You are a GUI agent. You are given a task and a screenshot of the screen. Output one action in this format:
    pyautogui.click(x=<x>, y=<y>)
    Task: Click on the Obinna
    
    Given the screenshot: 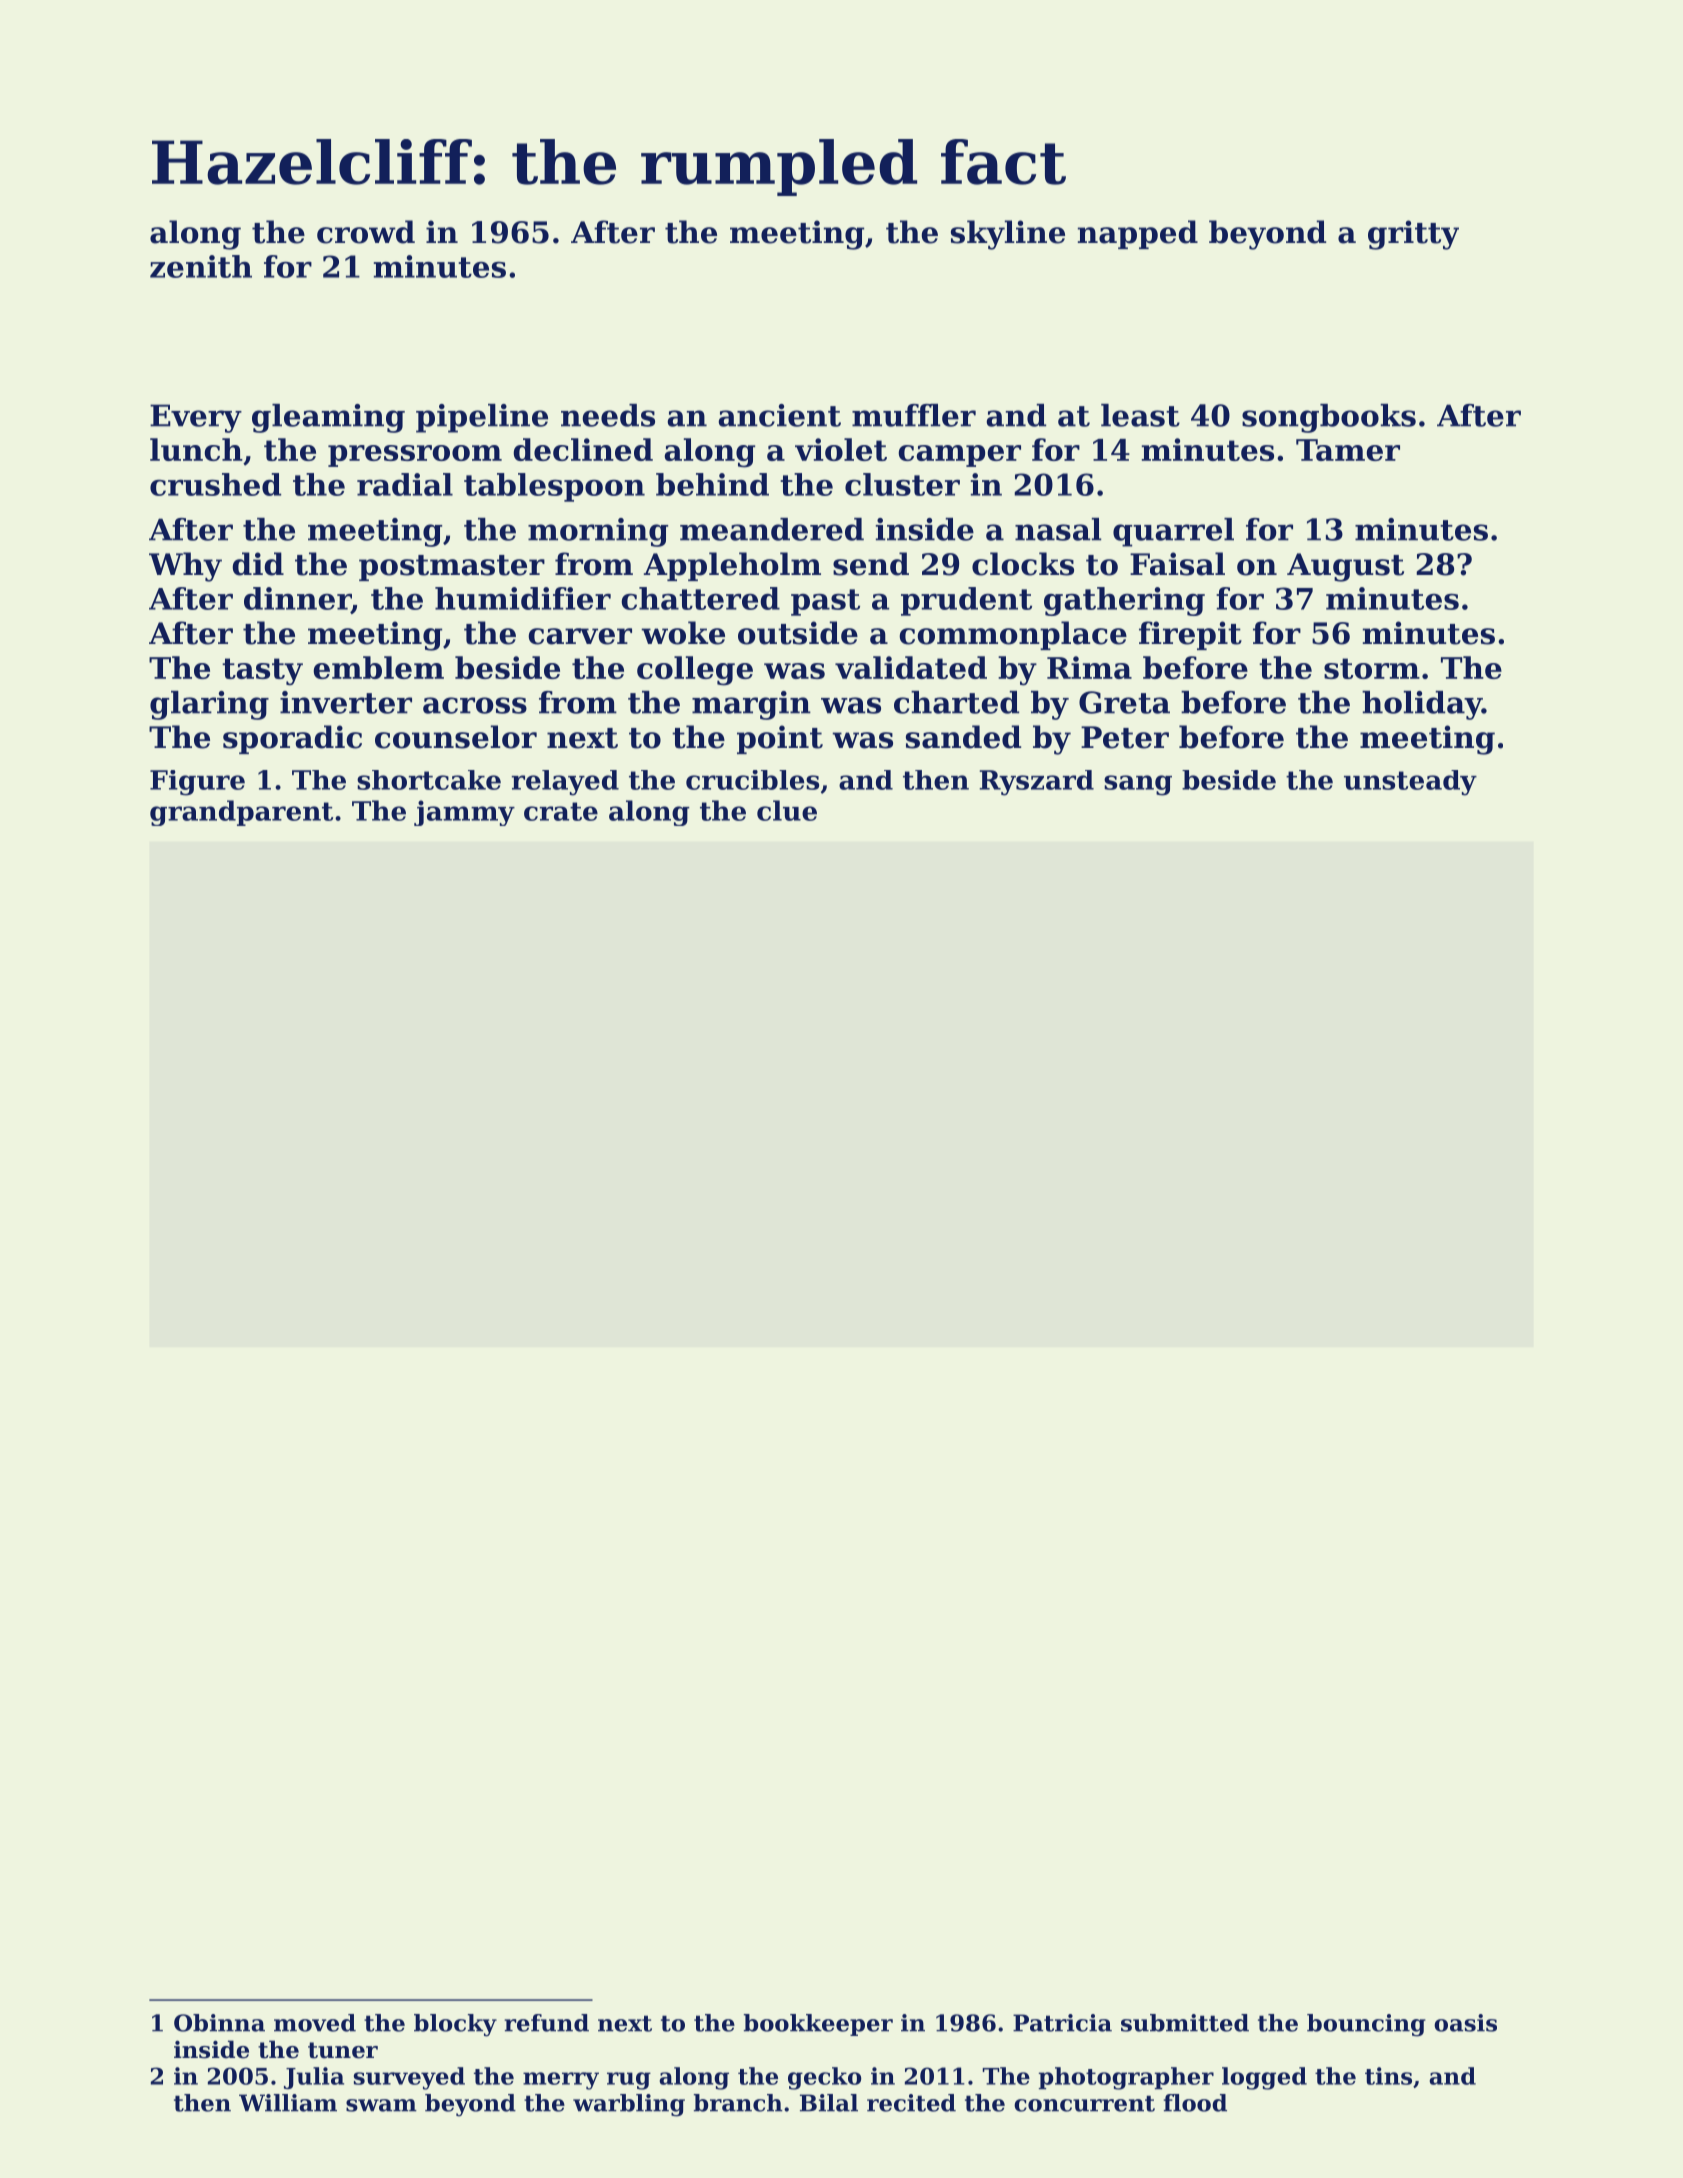 What is the action you would take?
    pyautogui.click(x=219, y=2023)
